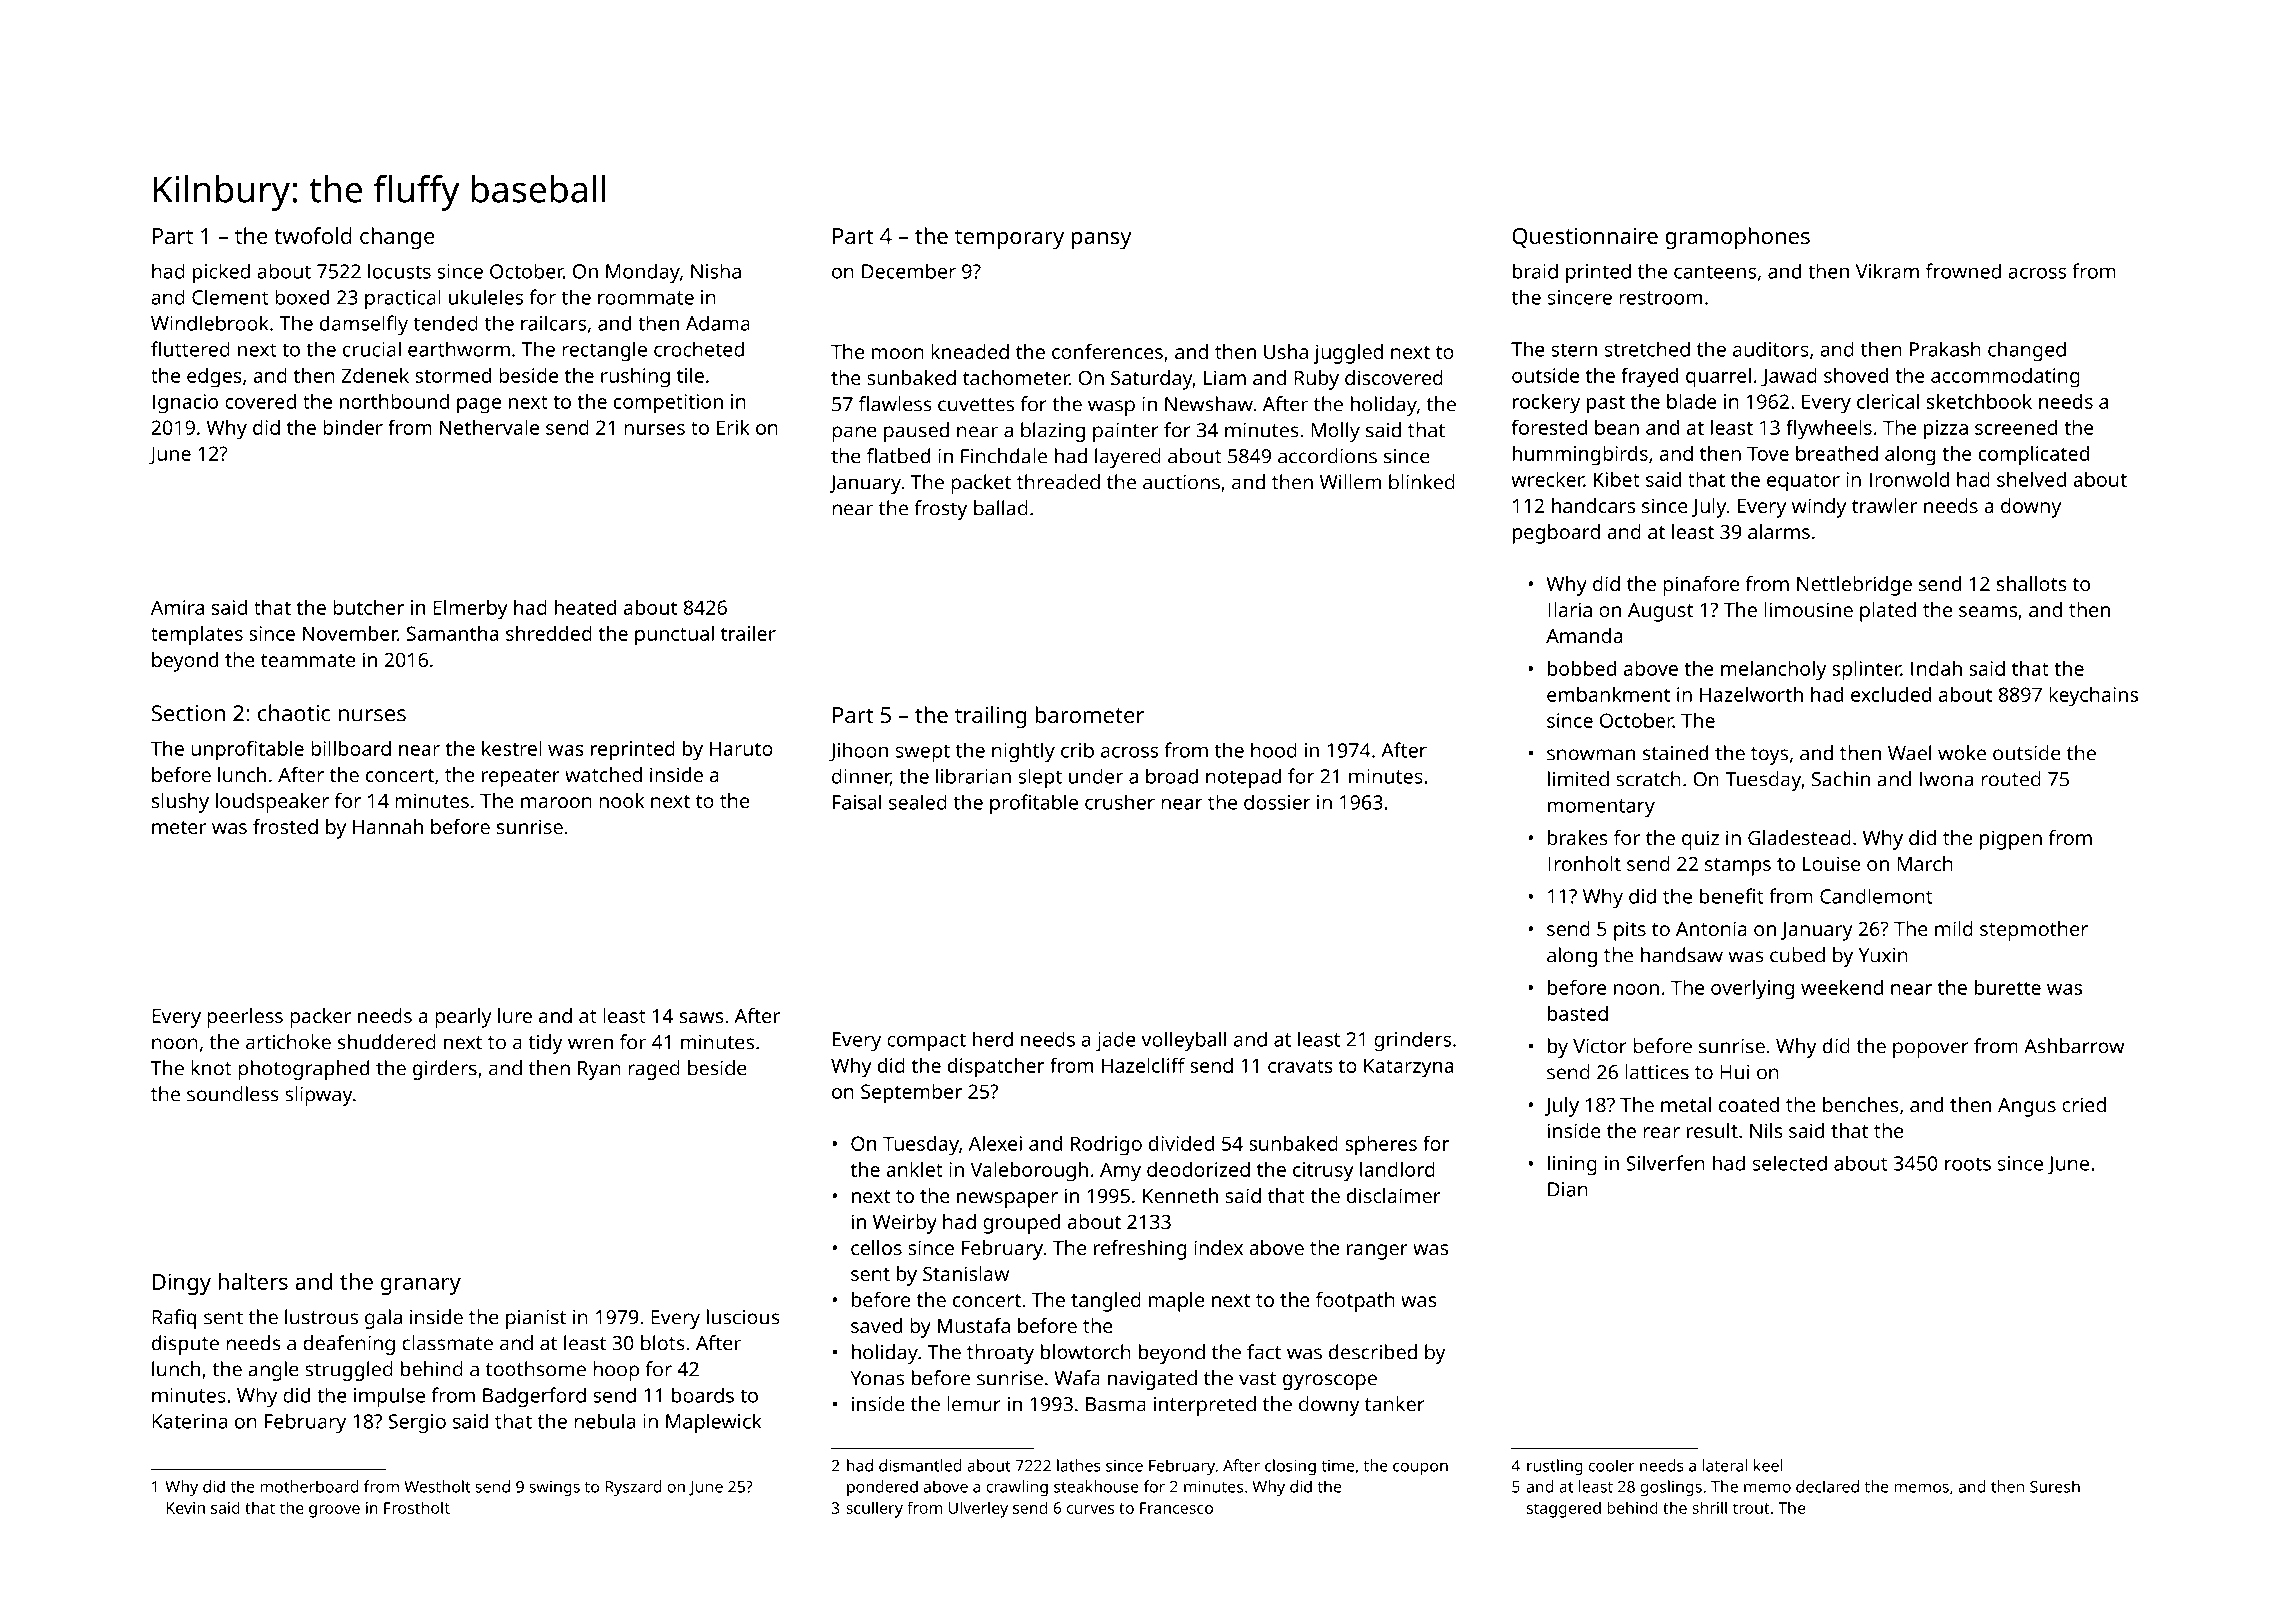 The width and height of the page is (2292, 1620). I want to click on Frostholt, so click(417, 1507).
